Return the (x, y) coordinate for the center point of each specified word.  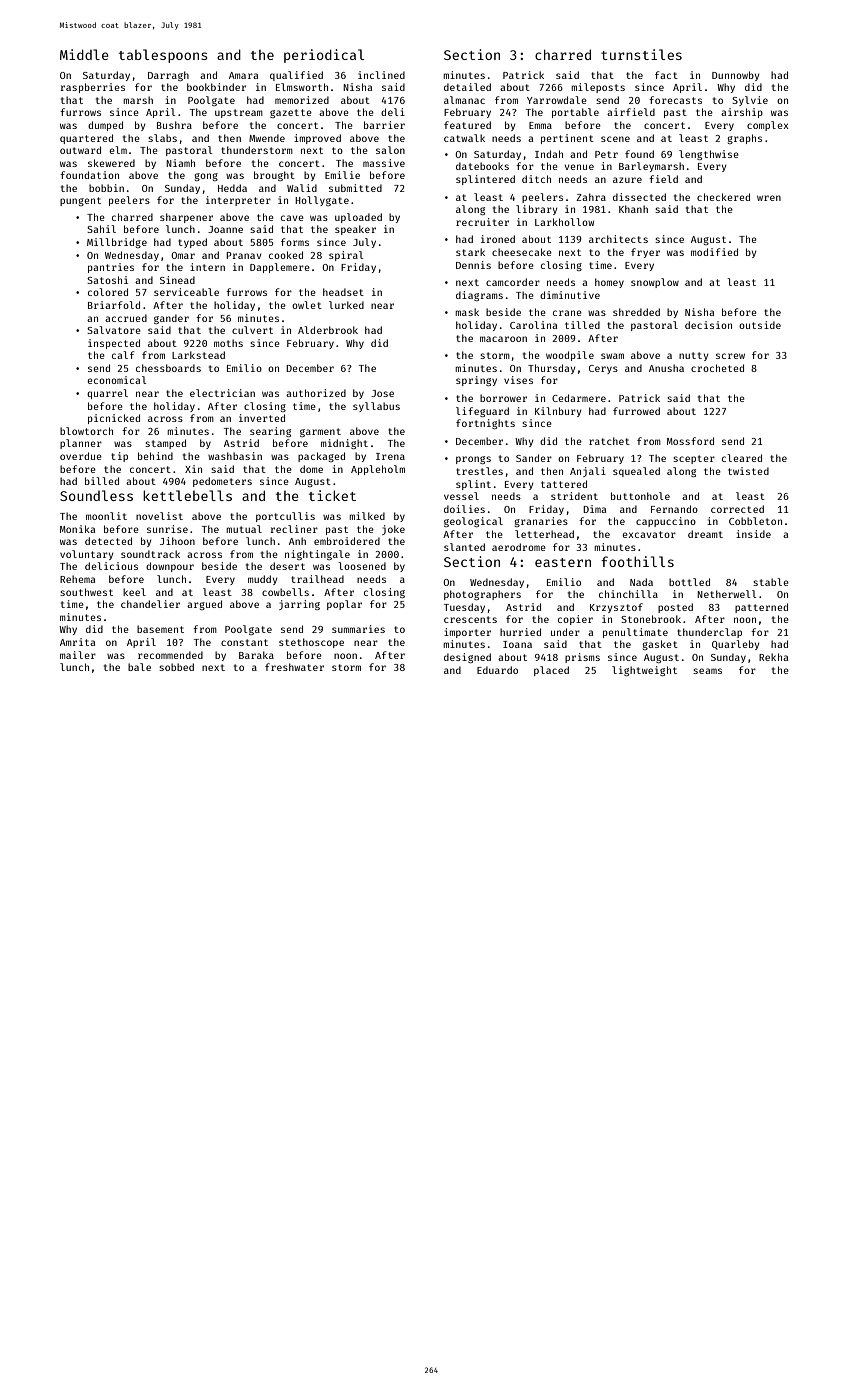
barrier (384, 125)
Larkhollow (564, 222)
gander (171, 319)
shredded (636, 312)
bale (139, 667)
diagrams (479, 296)
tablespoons (163, 56)
